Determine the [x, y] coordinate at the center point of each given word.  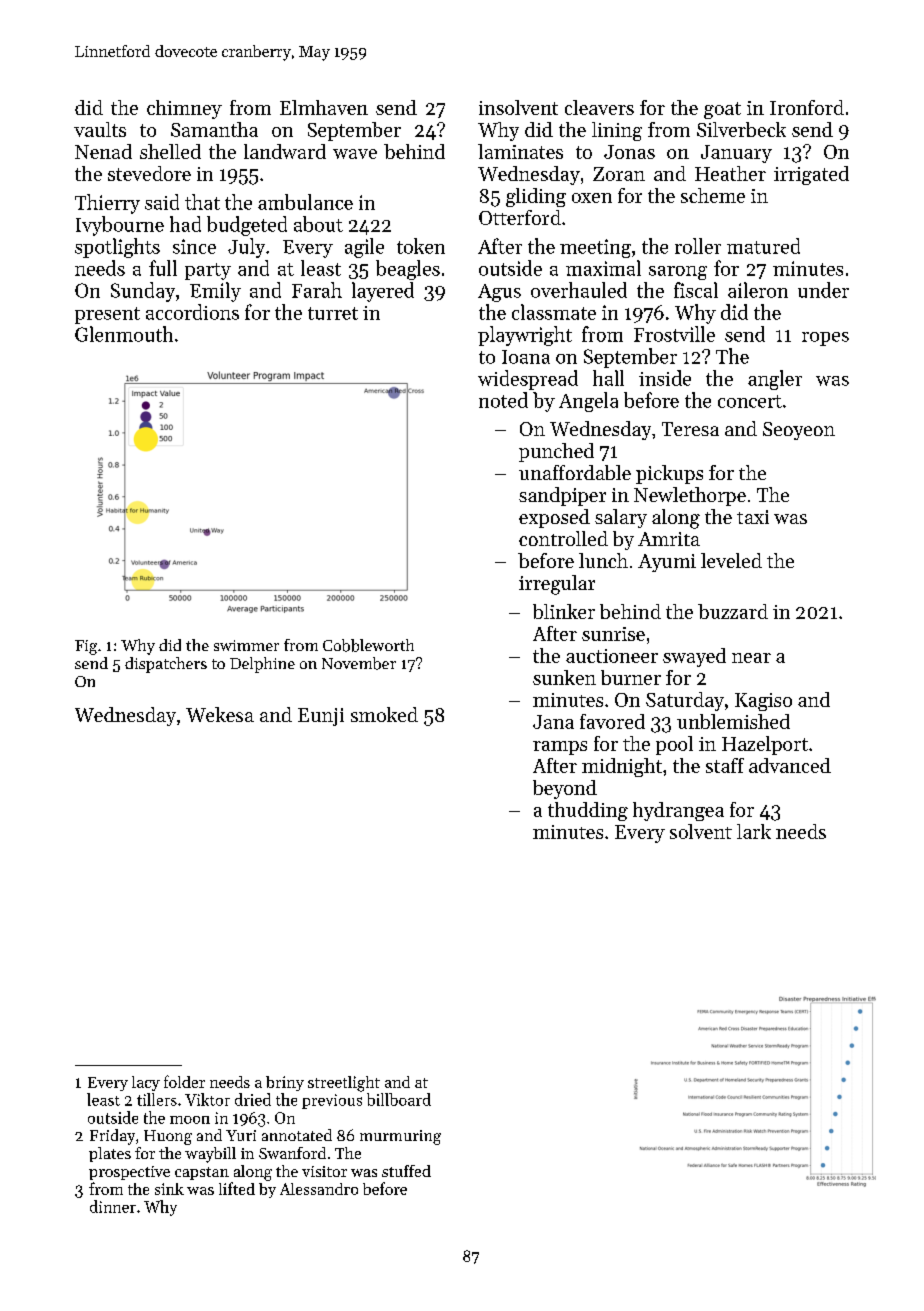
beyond [565, 789]
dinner [113, 1206]
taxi [753, 517]
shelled [170, 151]
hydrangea [678, 811]
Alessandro [319, 1189]
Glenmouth [124, 334]
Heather [730, 173]
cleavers [599, 107]
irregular [557, 585]
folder [184, 1081]
